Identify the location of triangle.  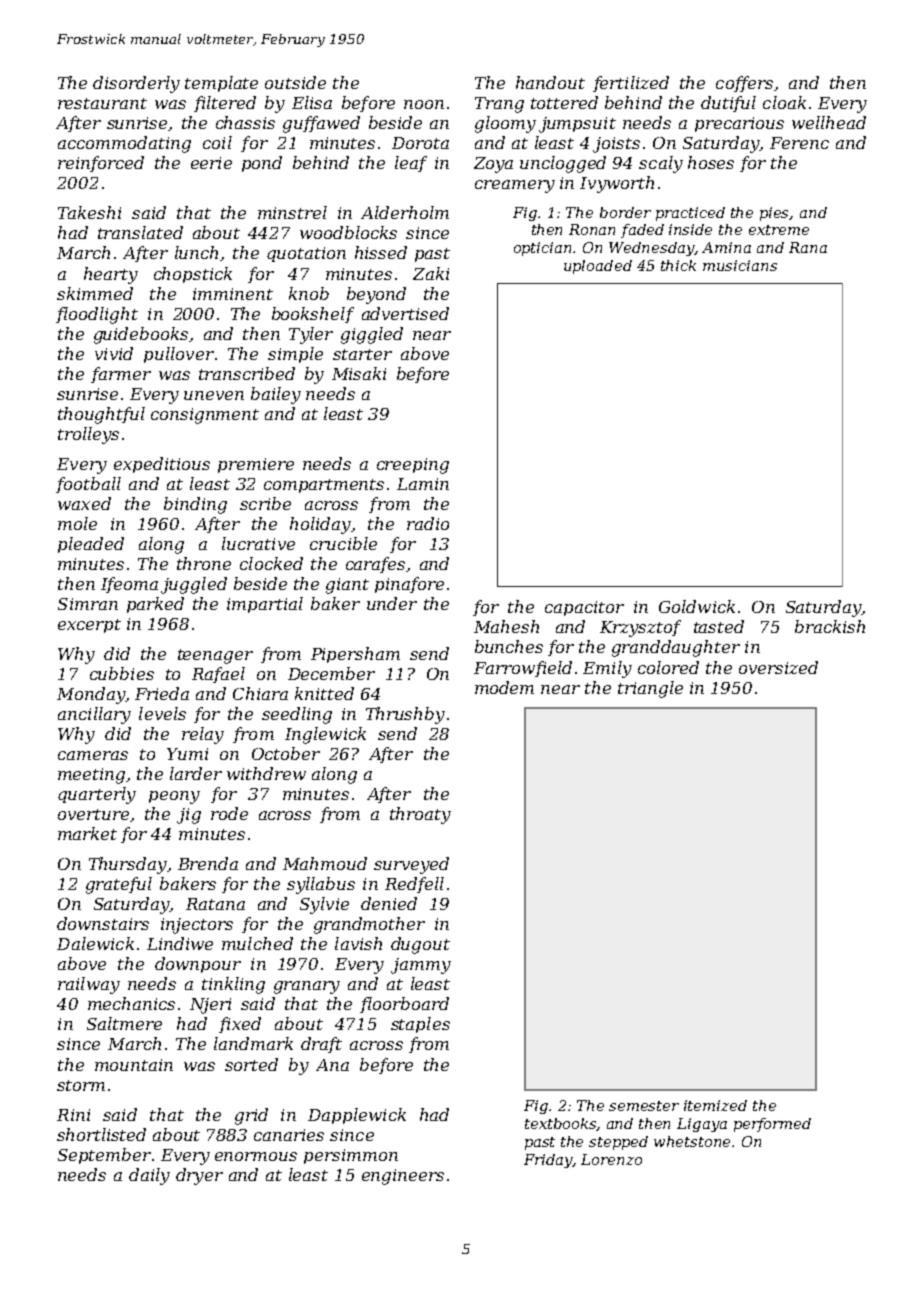
(650, 689).
